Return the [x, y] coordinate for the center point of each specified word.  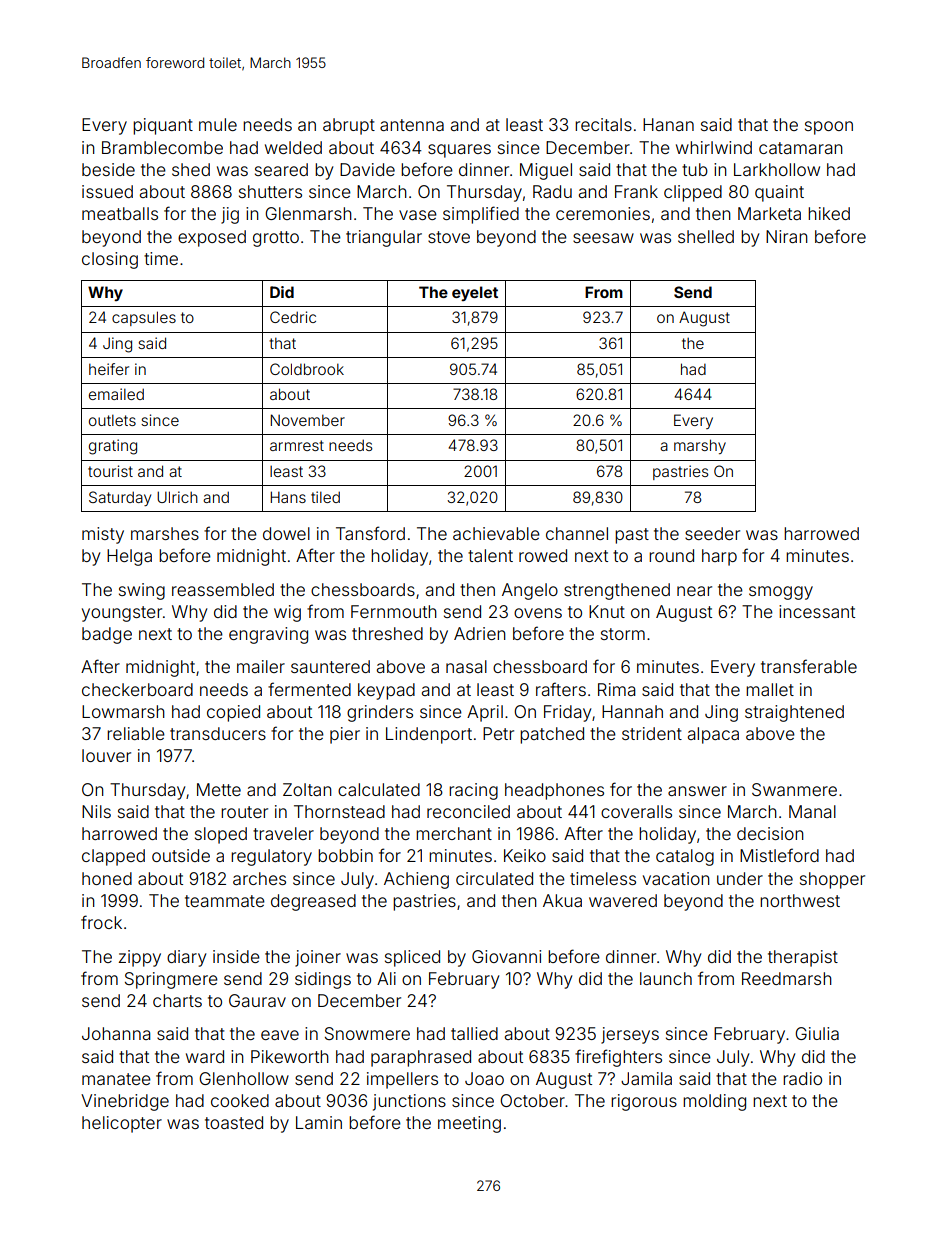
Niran [787, 236]
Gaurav [257, 1000]
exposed [212, 238]
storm [623, 634]
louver [106, 755]
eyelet [475, 293]
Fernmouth [394, 611]
